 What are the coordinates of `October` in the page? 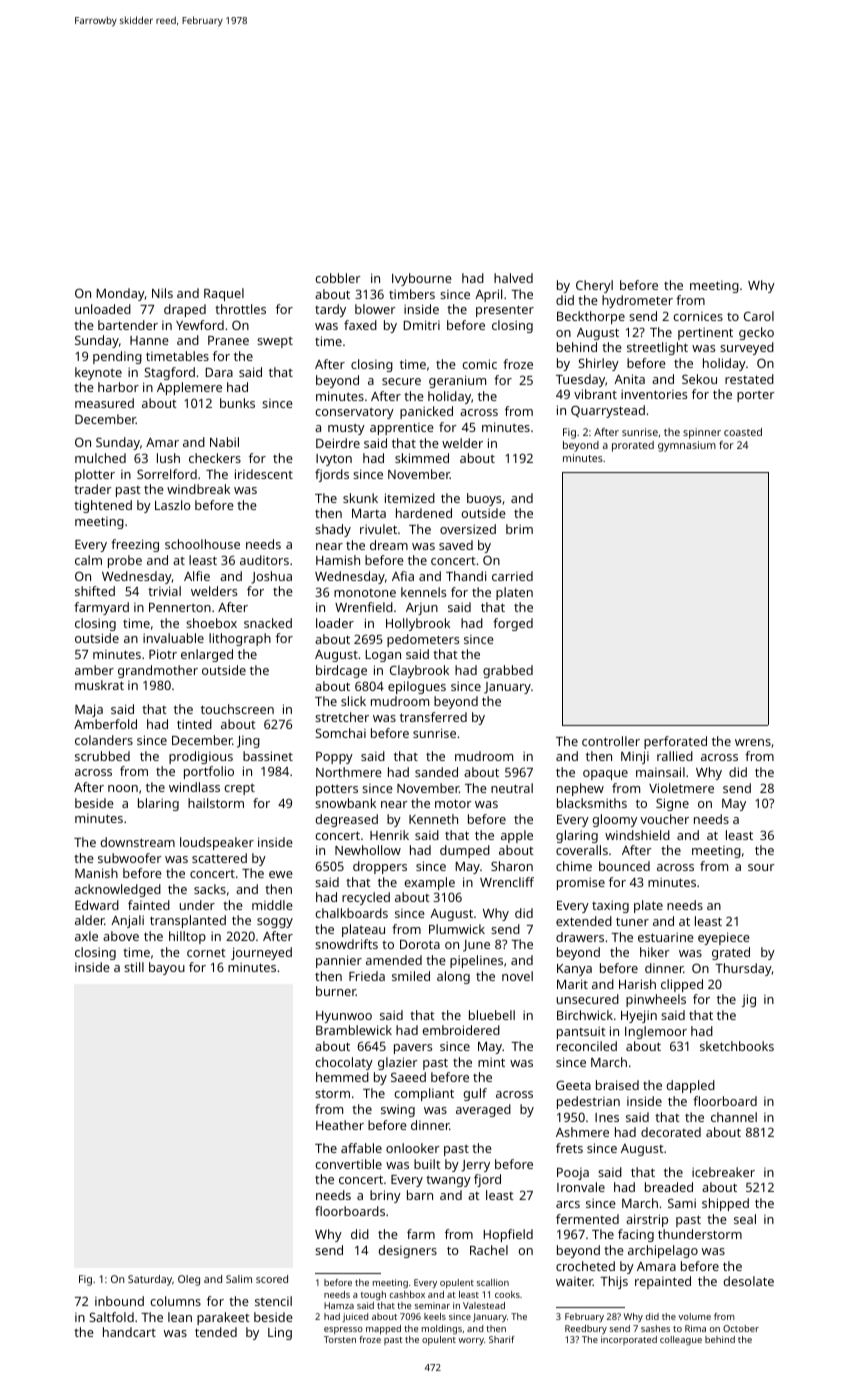 It's located at (741, 1328).
